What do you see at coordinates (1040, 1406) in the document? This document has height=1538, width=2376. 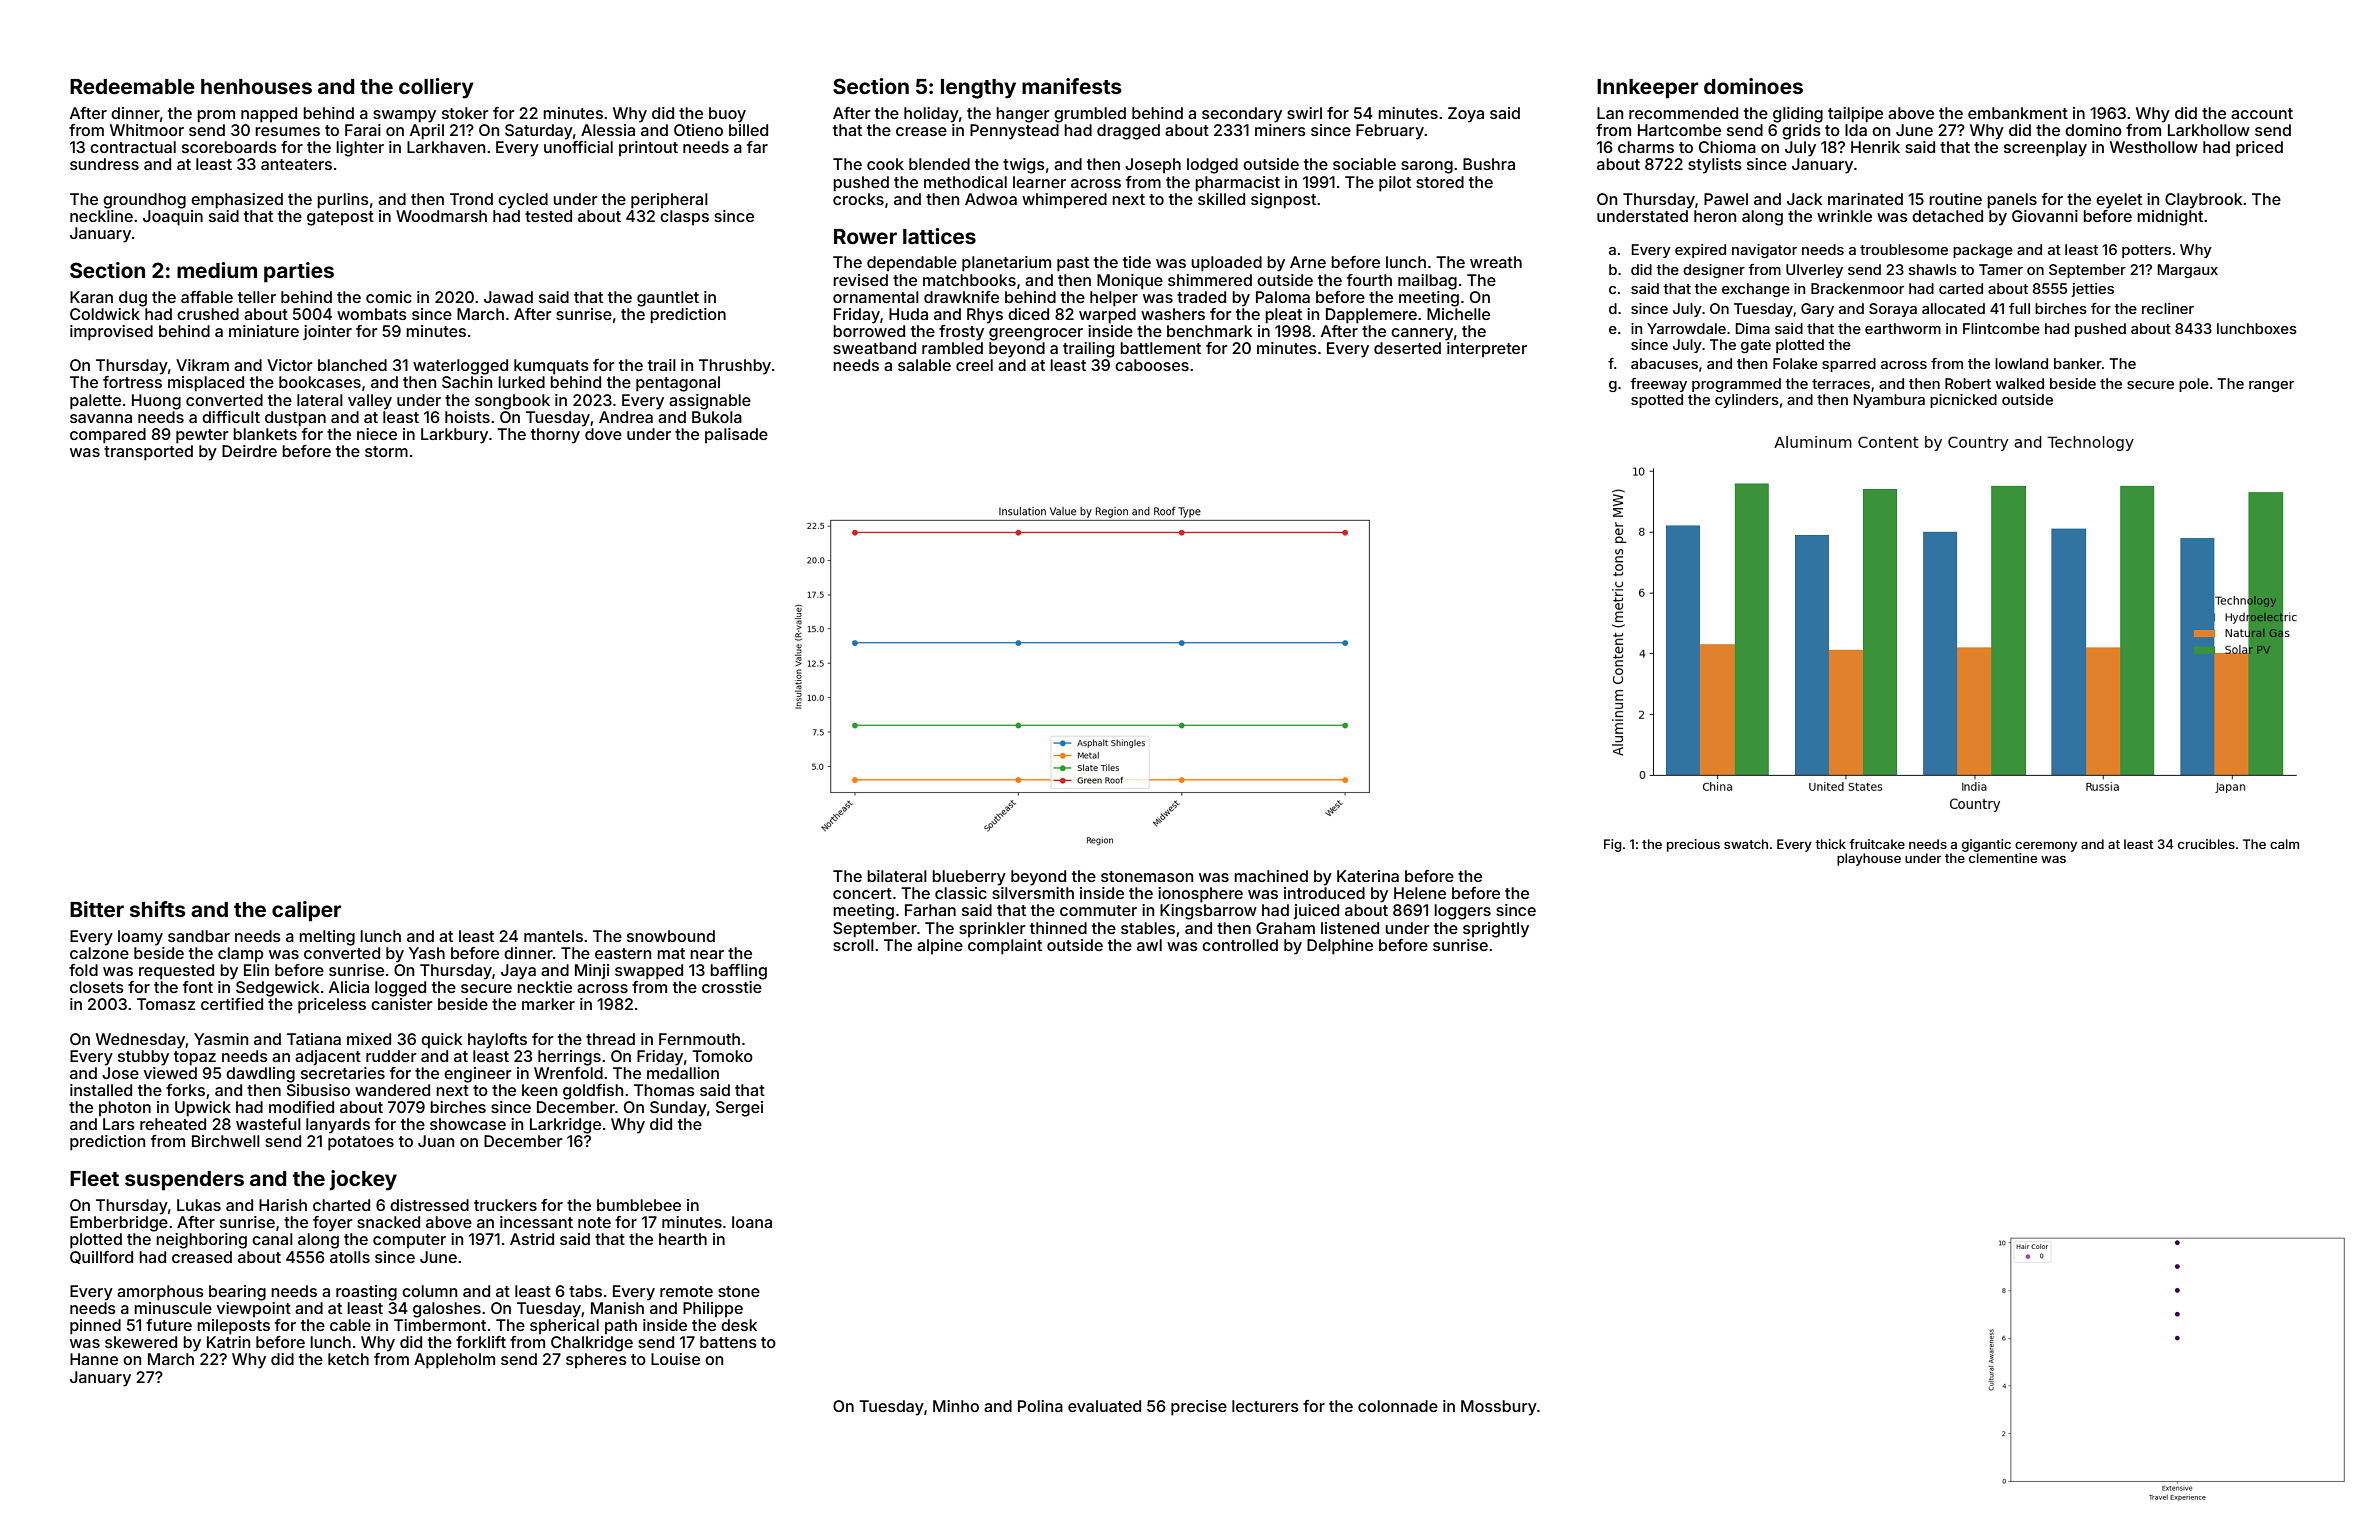 I see `Polina` at bounding box center [1040, 1406].
